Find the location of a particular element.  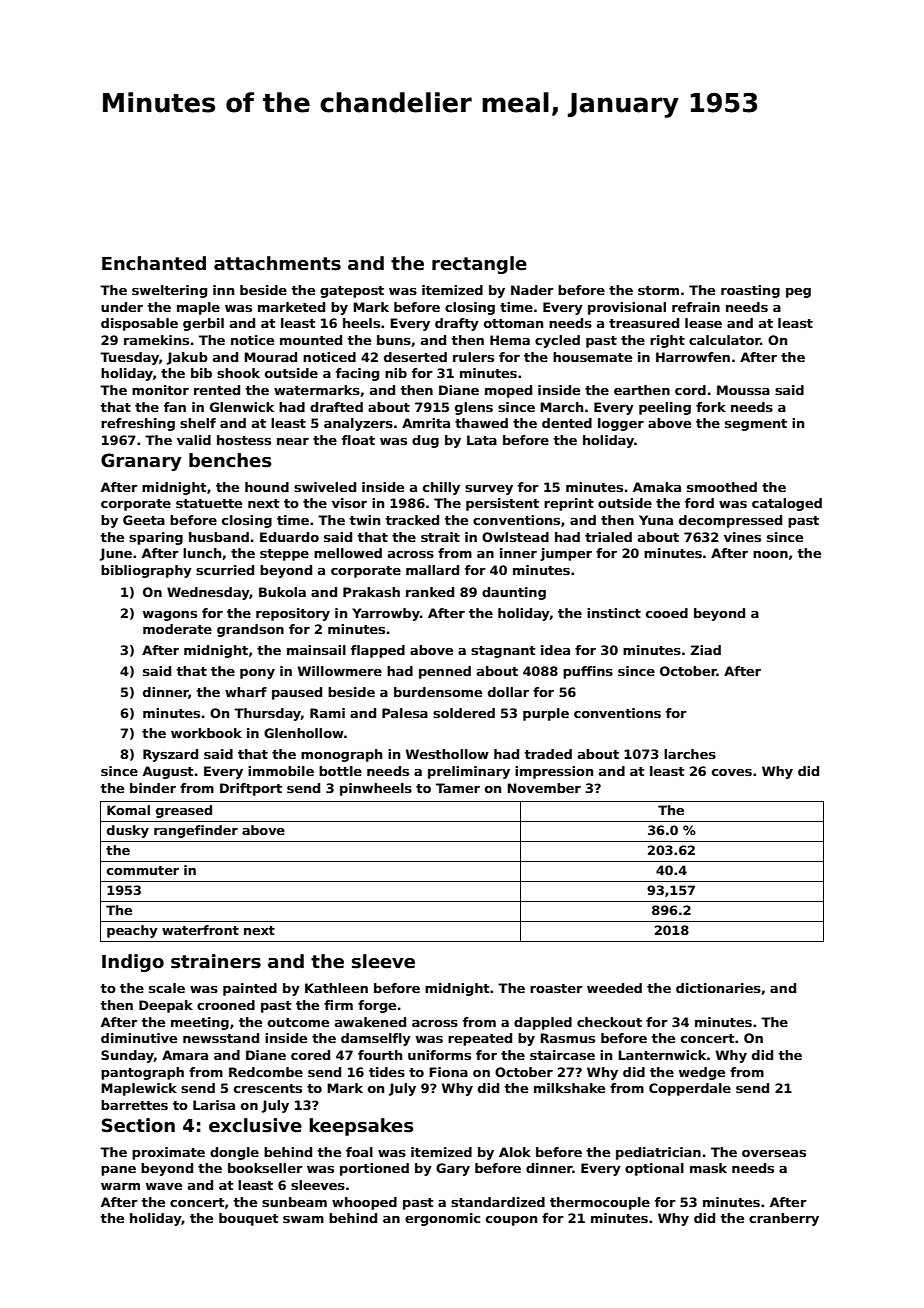

Moussa is located at coordinates (743, 390).
